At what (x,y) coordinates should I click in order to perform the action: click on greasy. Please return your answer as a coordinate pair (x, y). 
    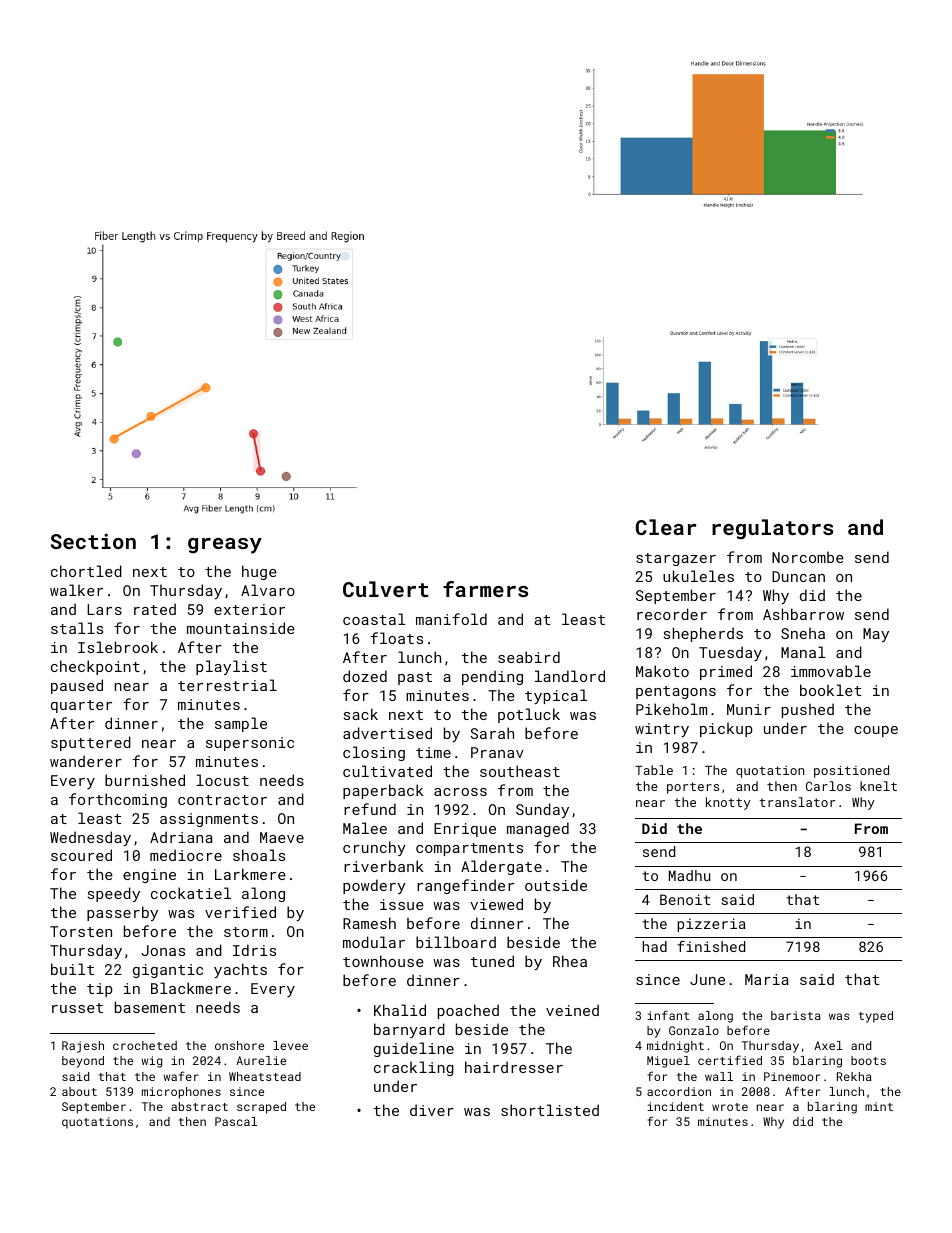
    Looking at the image, I should click on (225, 546).
